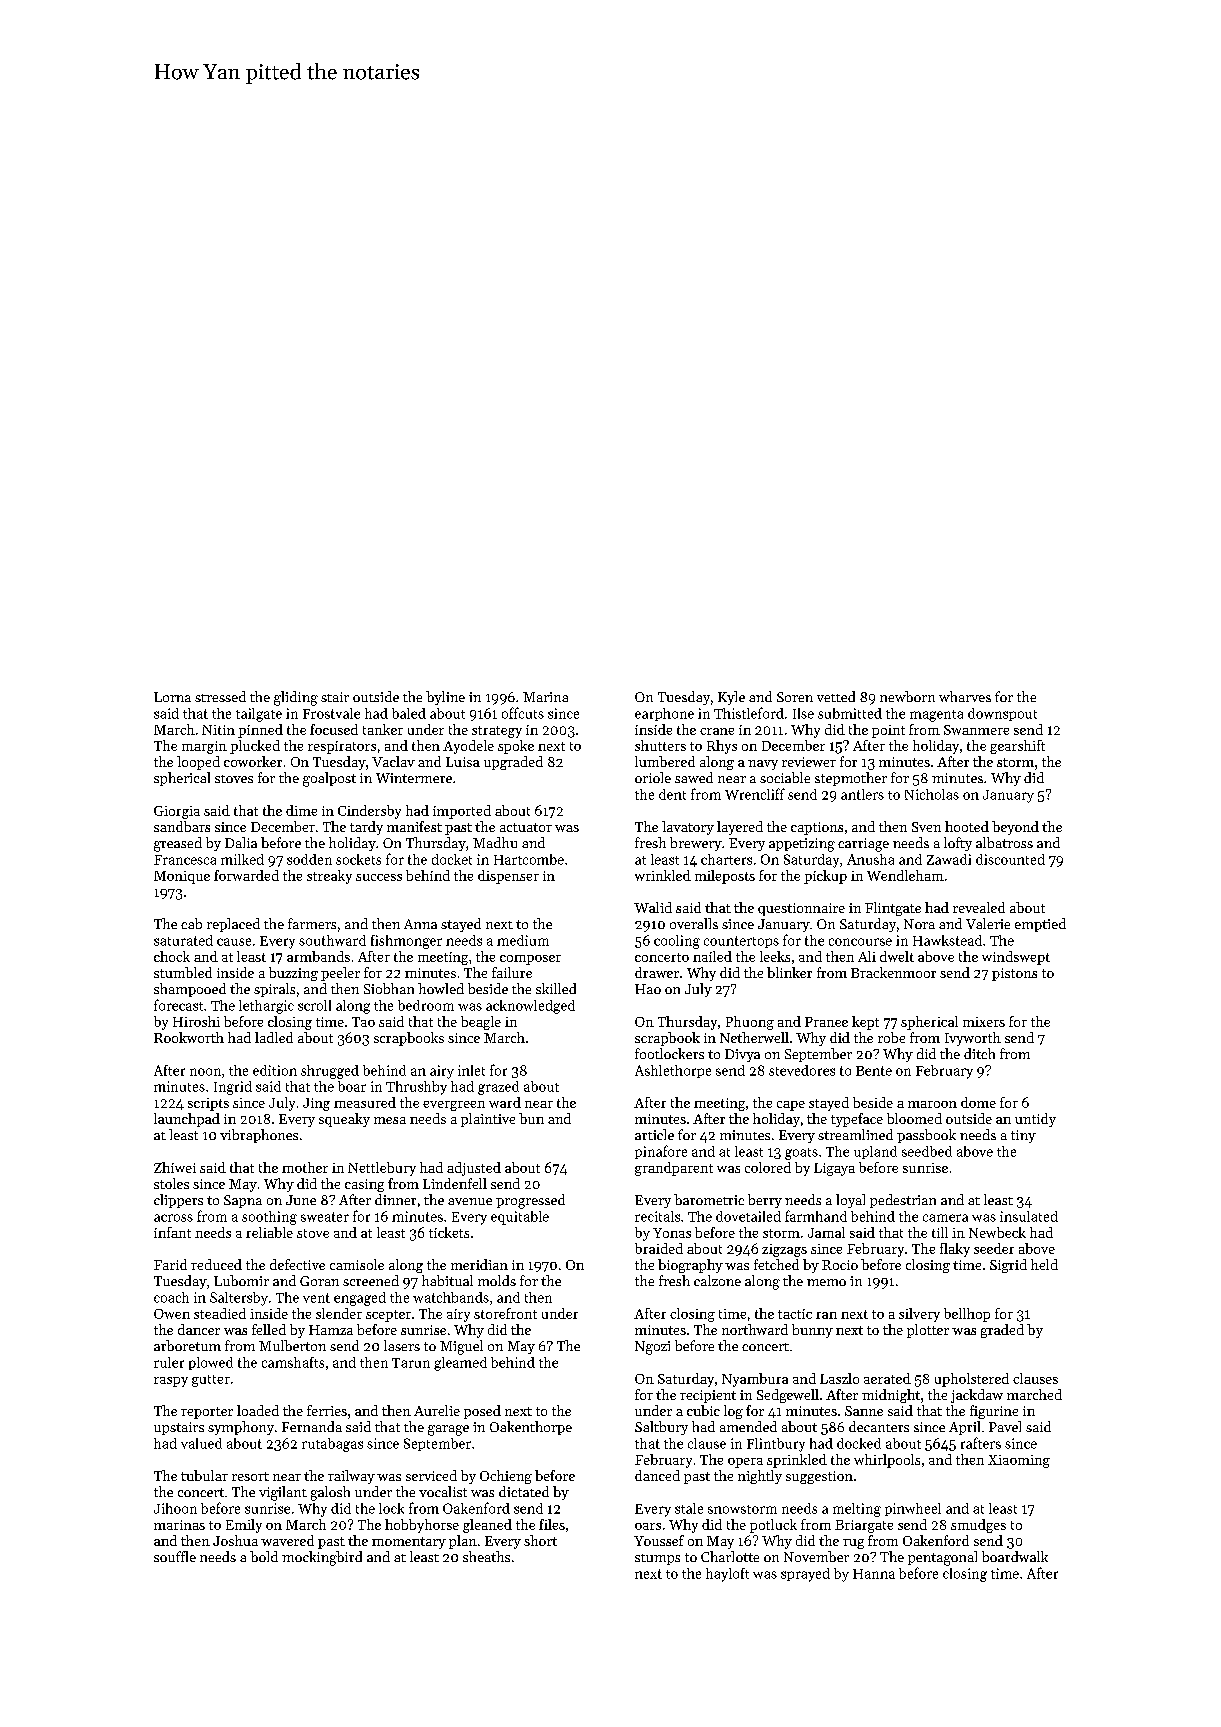  What do you see at coordinates (530, 1007) in the image?
I see `acknowledged` at bounding box center [530, 1007].
